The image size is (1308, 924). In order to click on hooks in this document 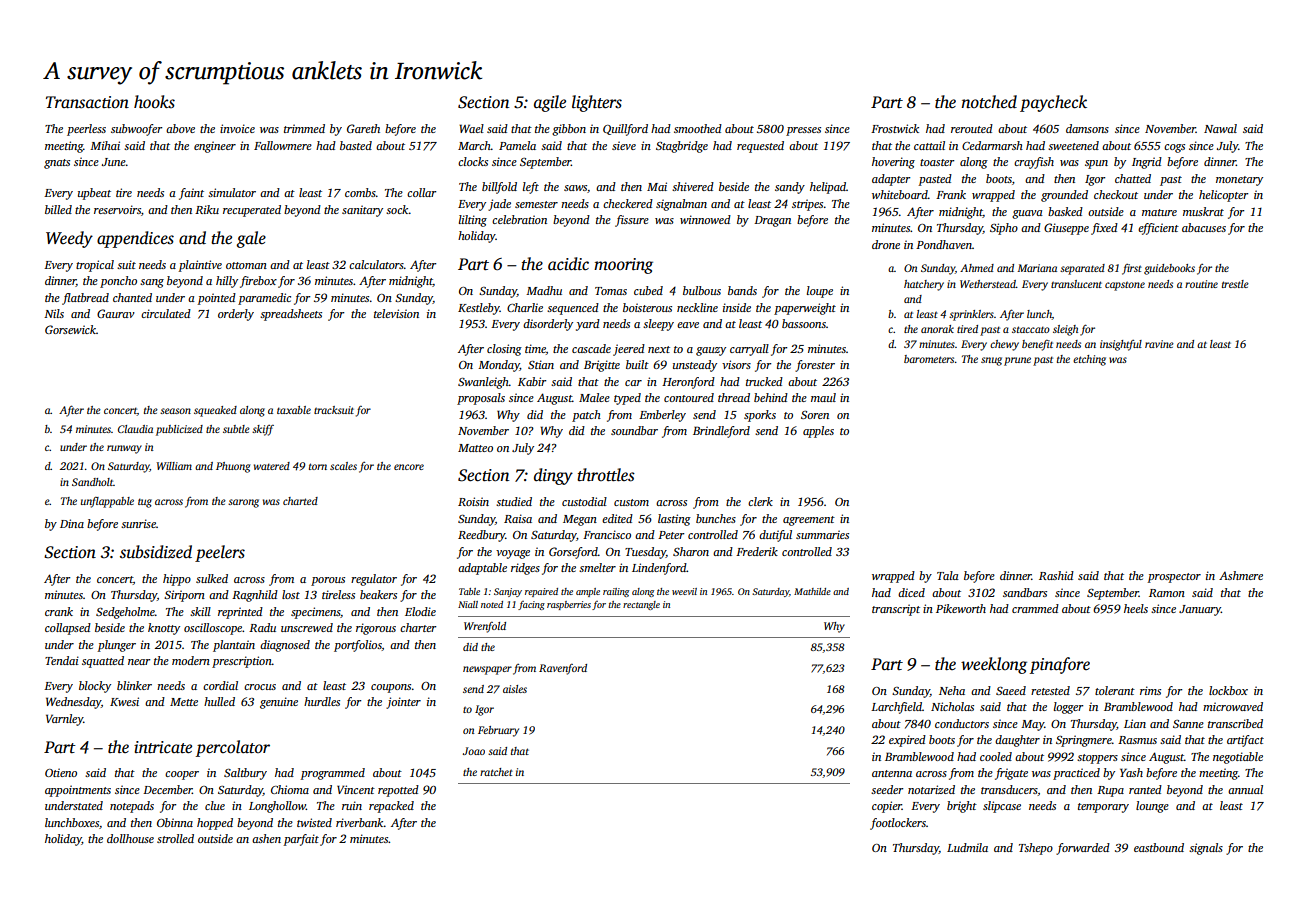, I will do `click(154, 102)`.
